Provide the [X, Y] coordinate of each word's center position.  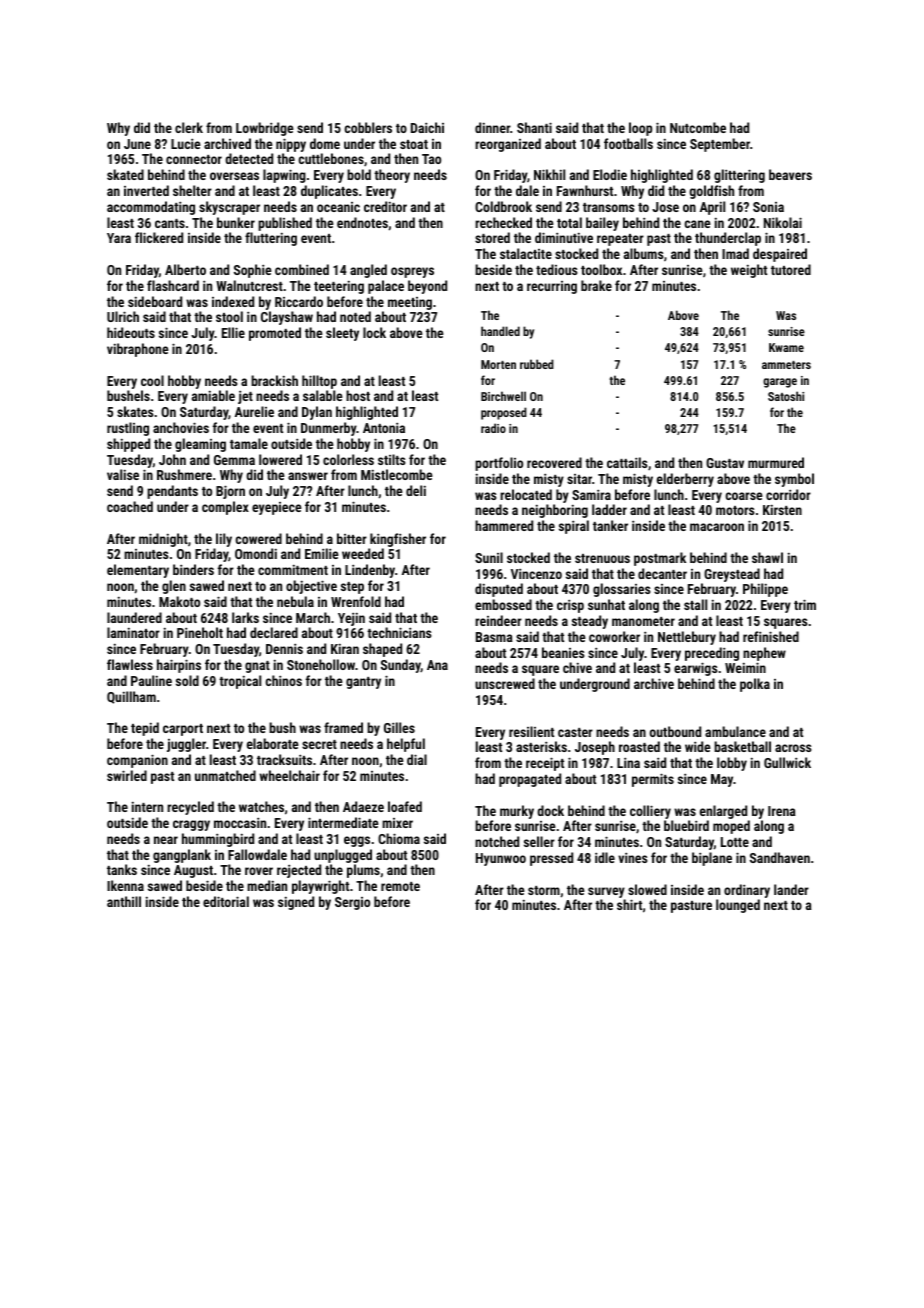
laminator [133, 632]
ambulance [735, 731]
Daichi [427, 127]
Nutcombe [698, 127]
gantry [363, 683]
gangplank [182, 856]
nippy [291, 145]
